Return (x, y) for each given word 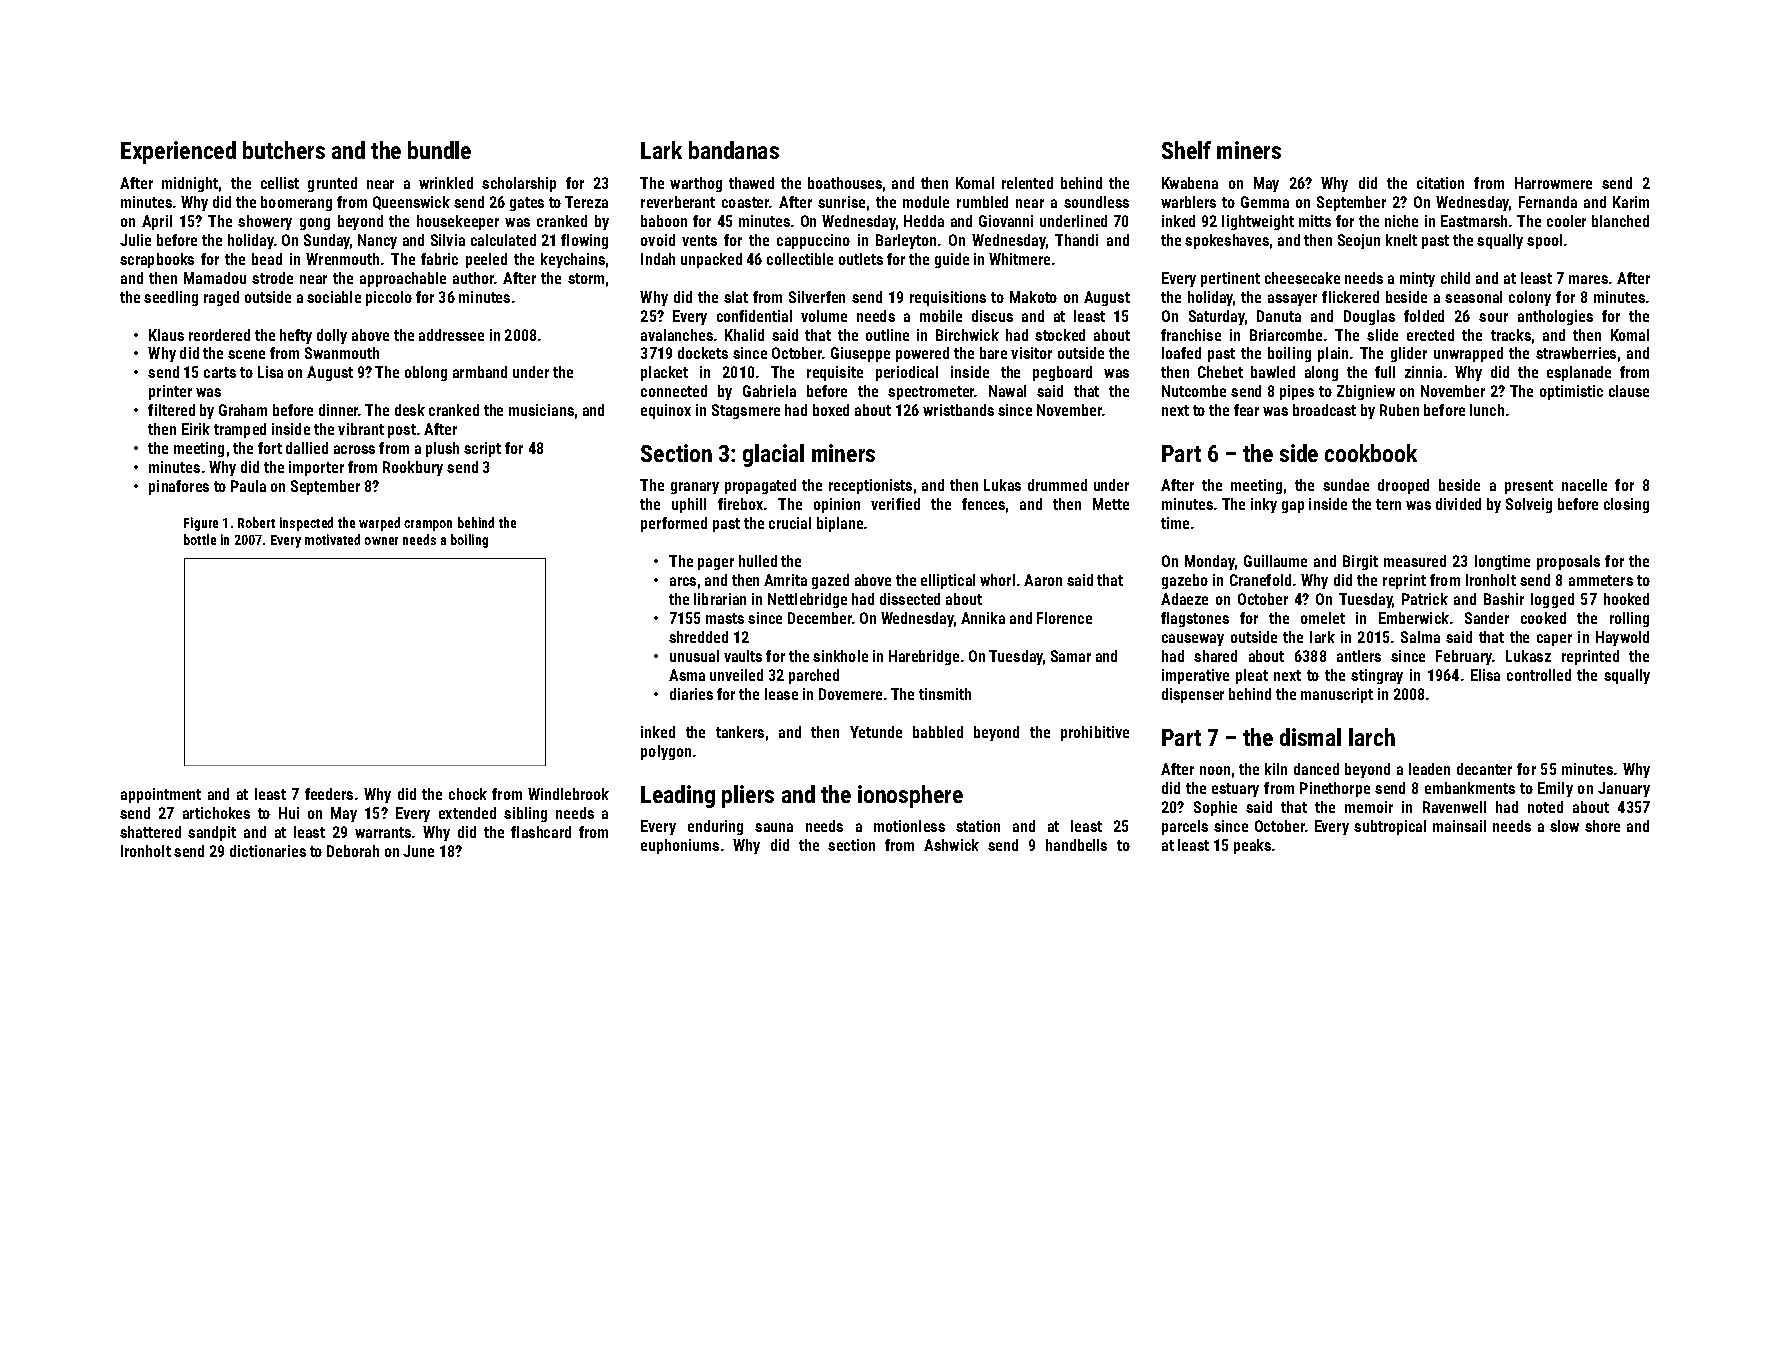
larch (1372, 737)
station (978, 826)
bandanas (734, 150)
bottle (200, 539)
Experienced (178, 152)
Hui (289, 813)
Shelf (1186, 150)
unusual (694, 656)
